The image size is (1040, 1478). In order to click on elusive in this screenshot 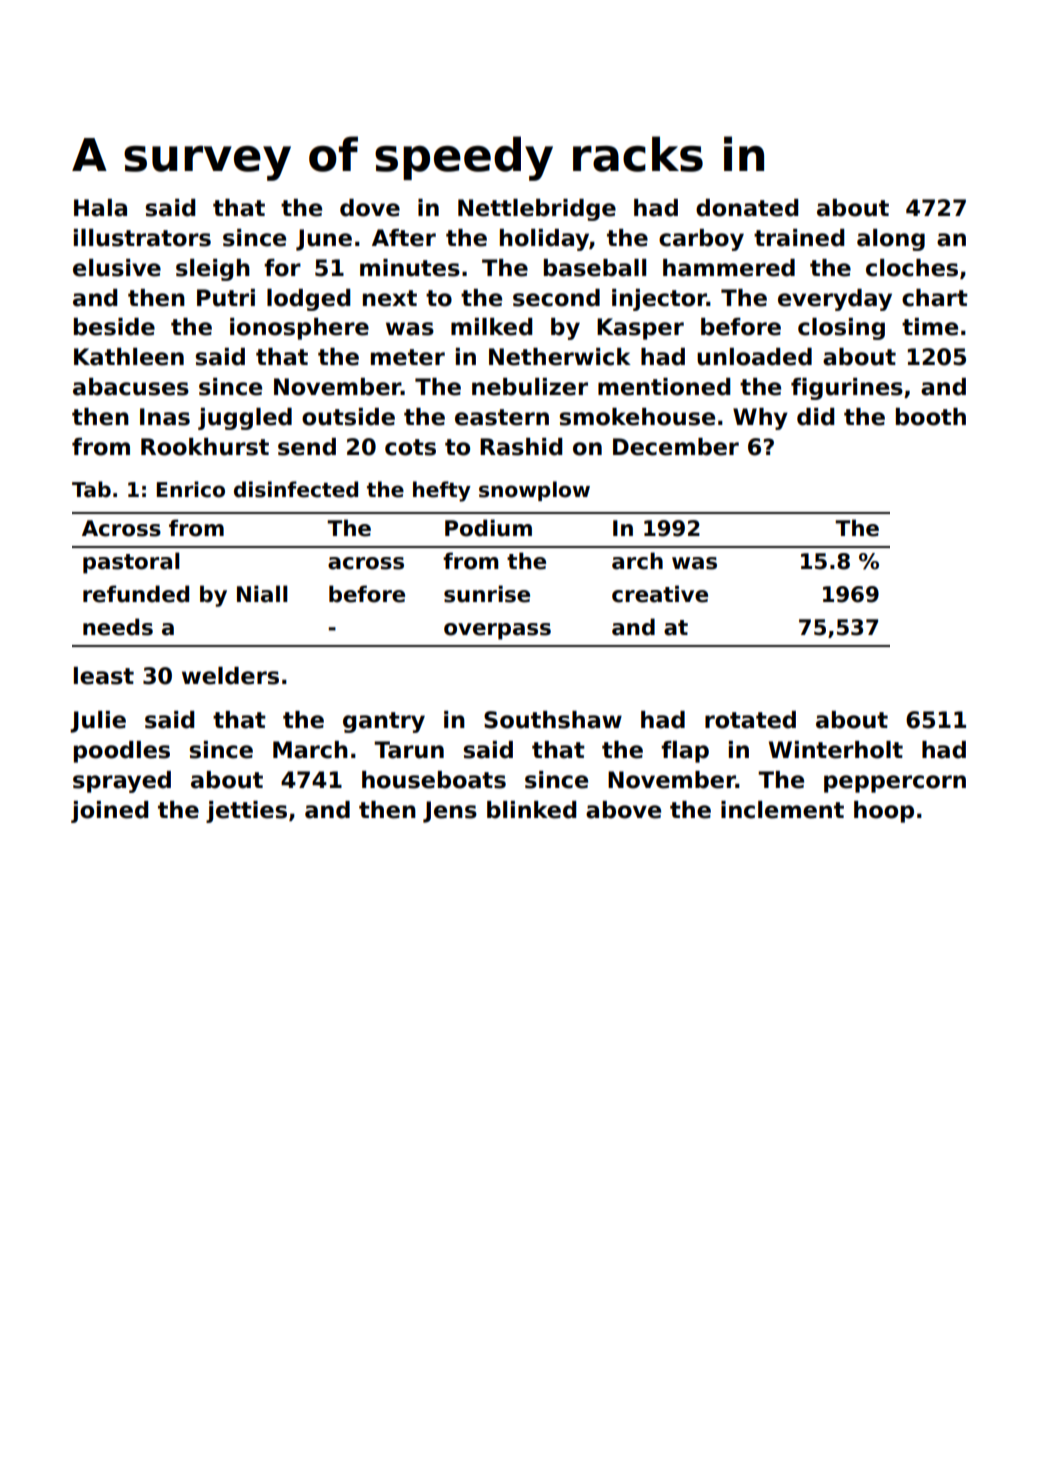, I will do `click(117, 268)`.
